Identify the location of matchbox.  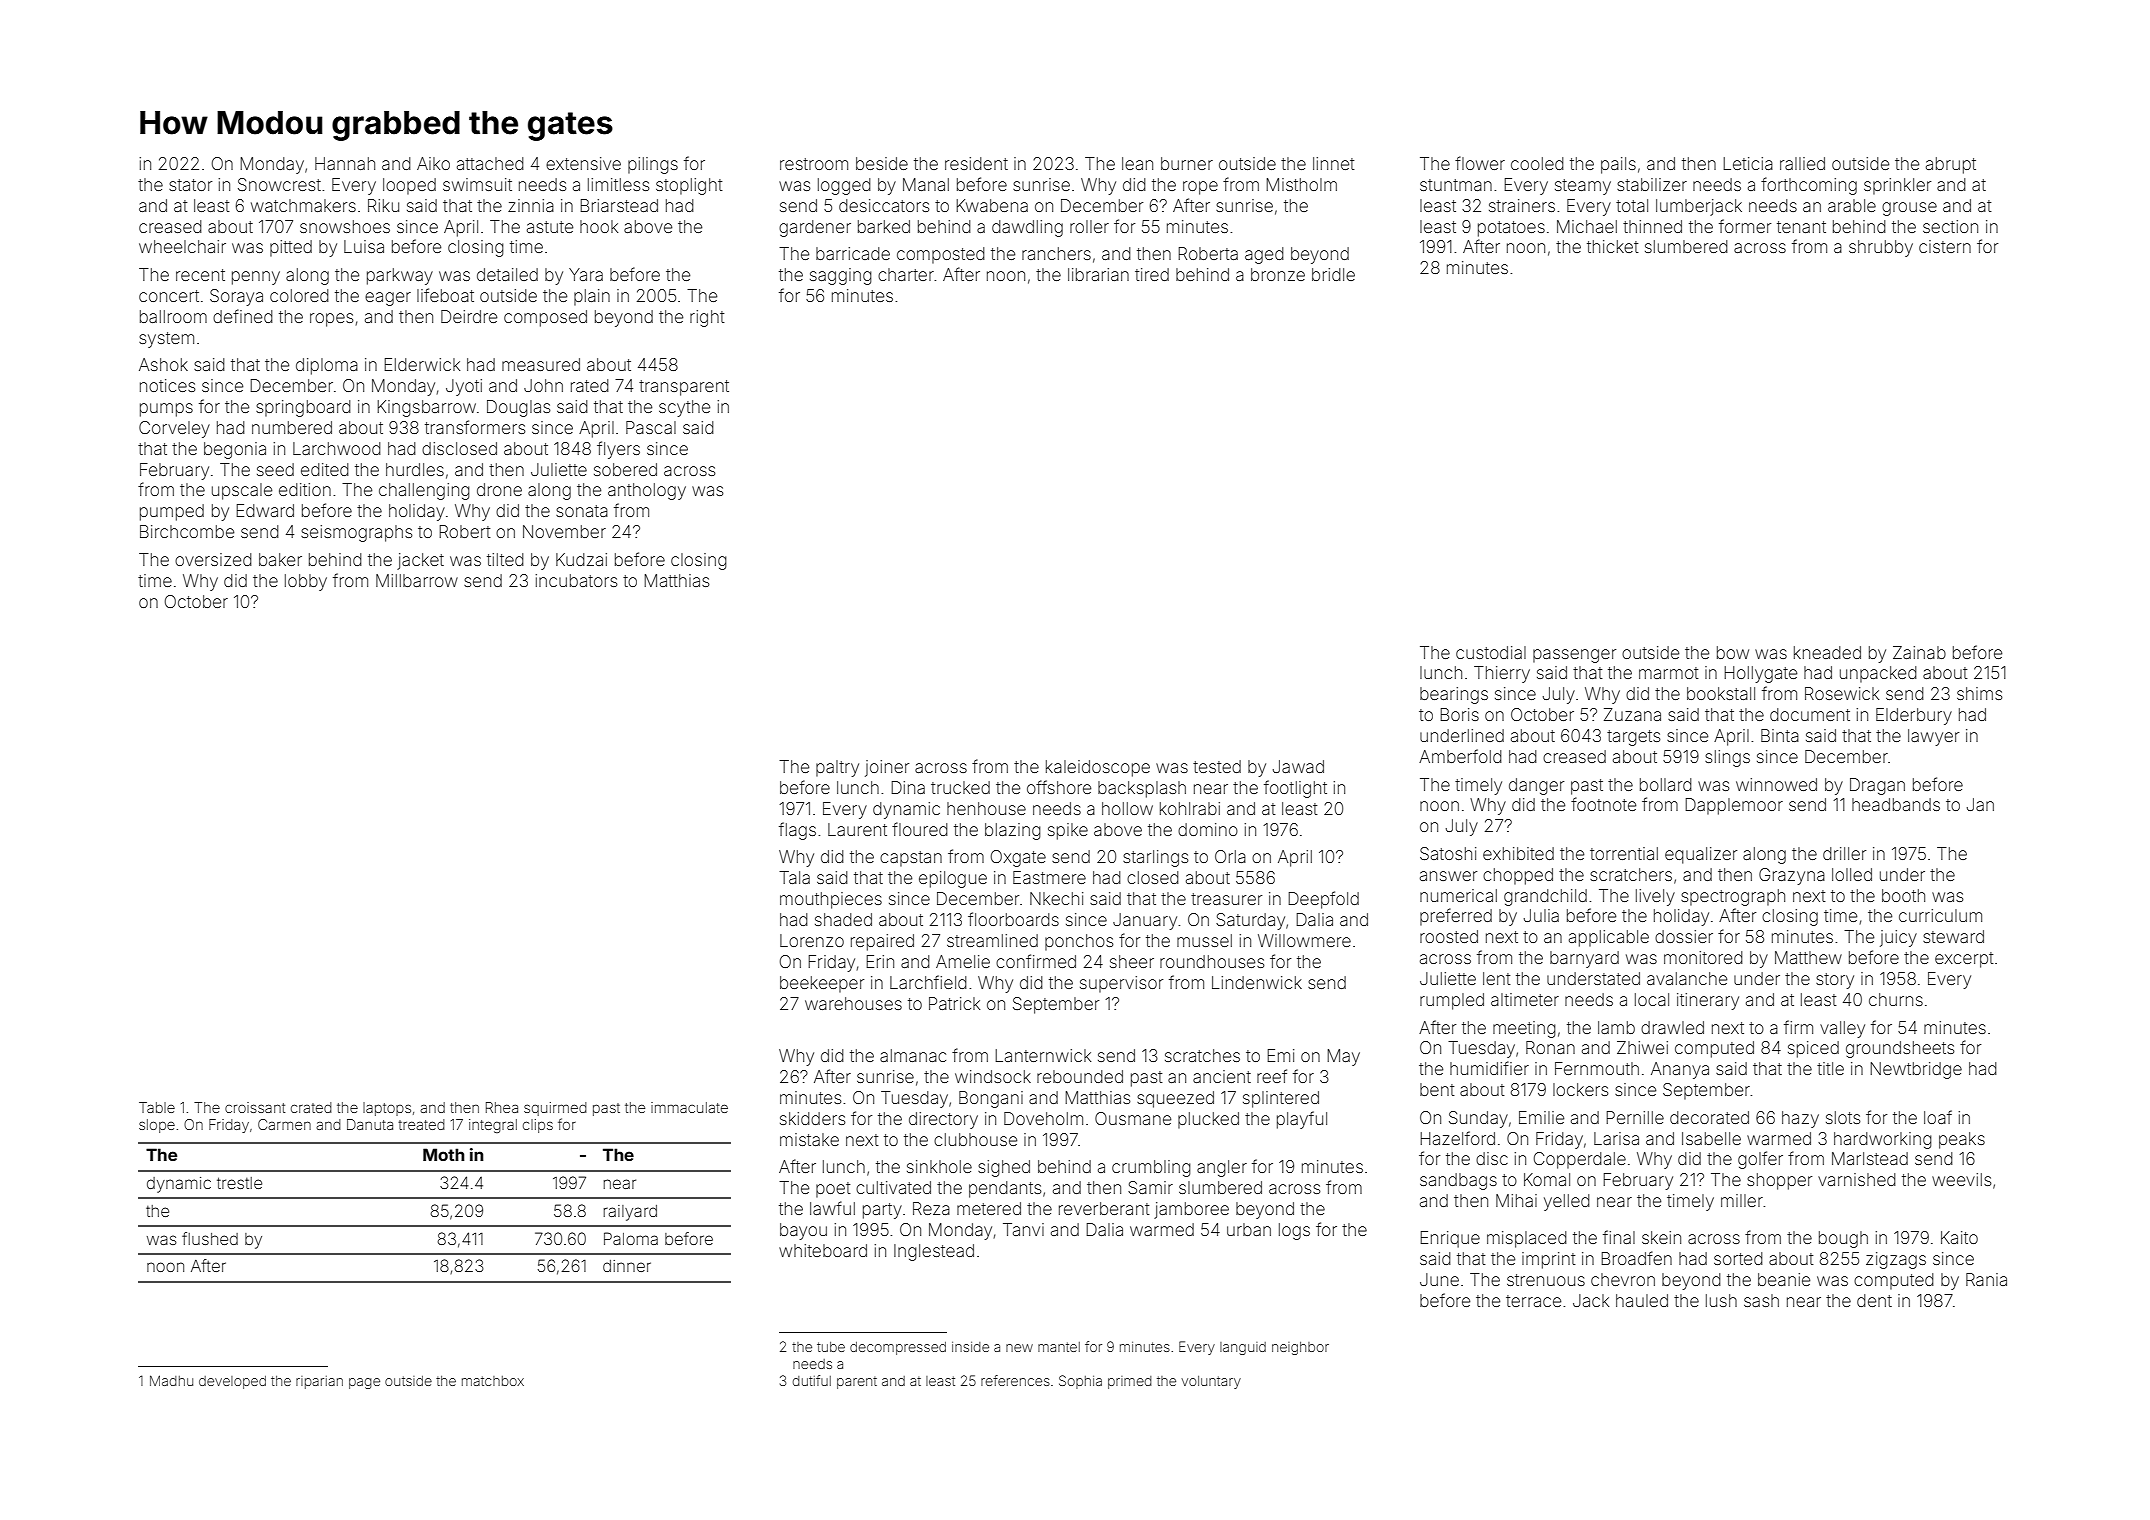
(493, 1381).
